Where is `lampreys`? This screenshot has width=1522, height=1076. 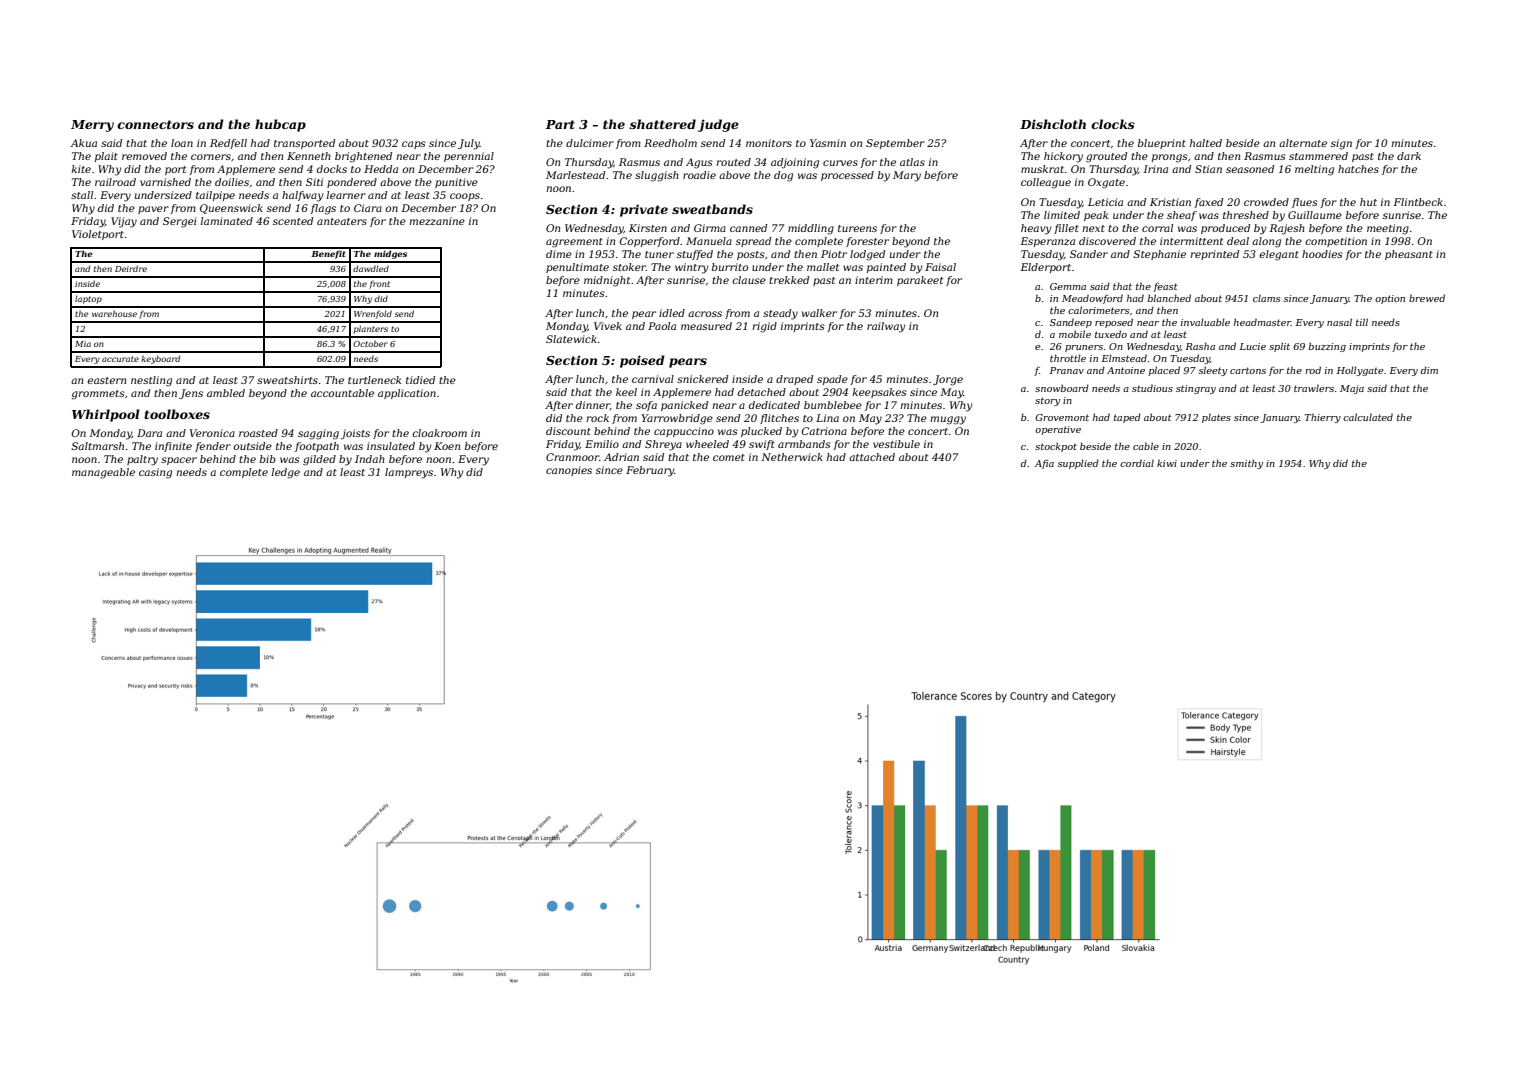
lampreys is located at coordinates (409, 473).
